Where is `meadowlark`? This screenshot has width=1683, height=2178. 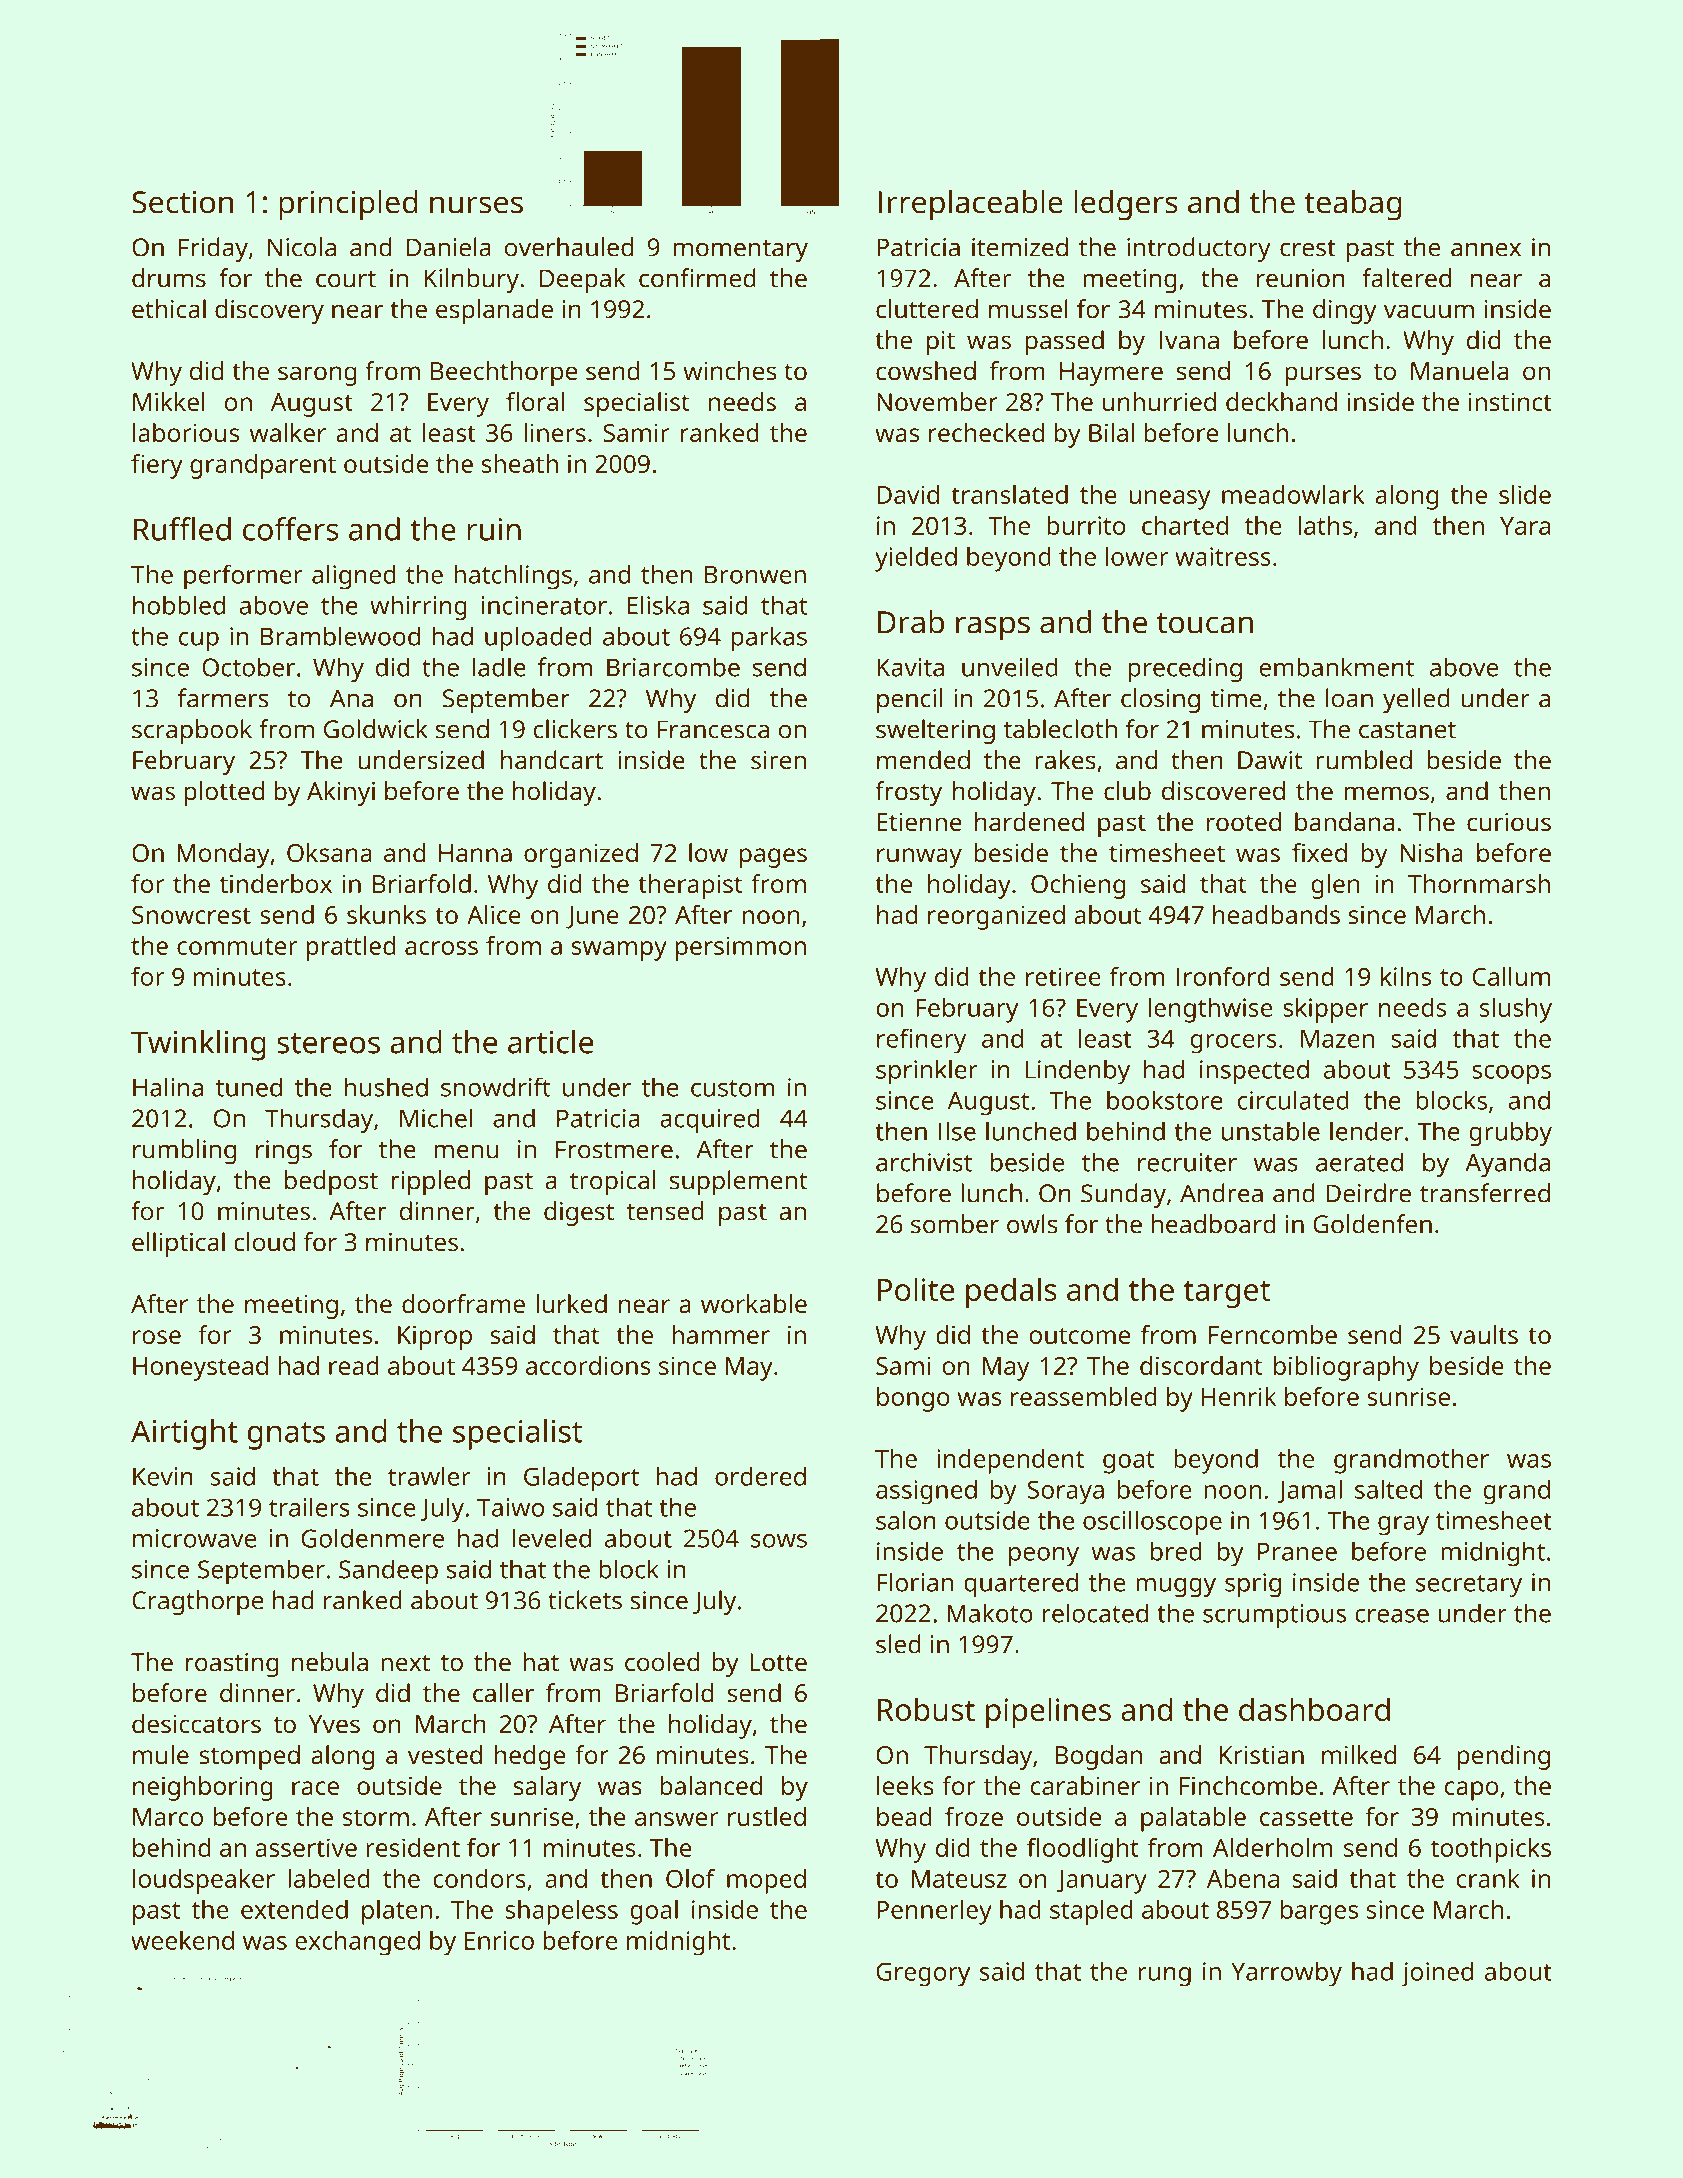 meadowlark is located at coordinates (1293, 494).
